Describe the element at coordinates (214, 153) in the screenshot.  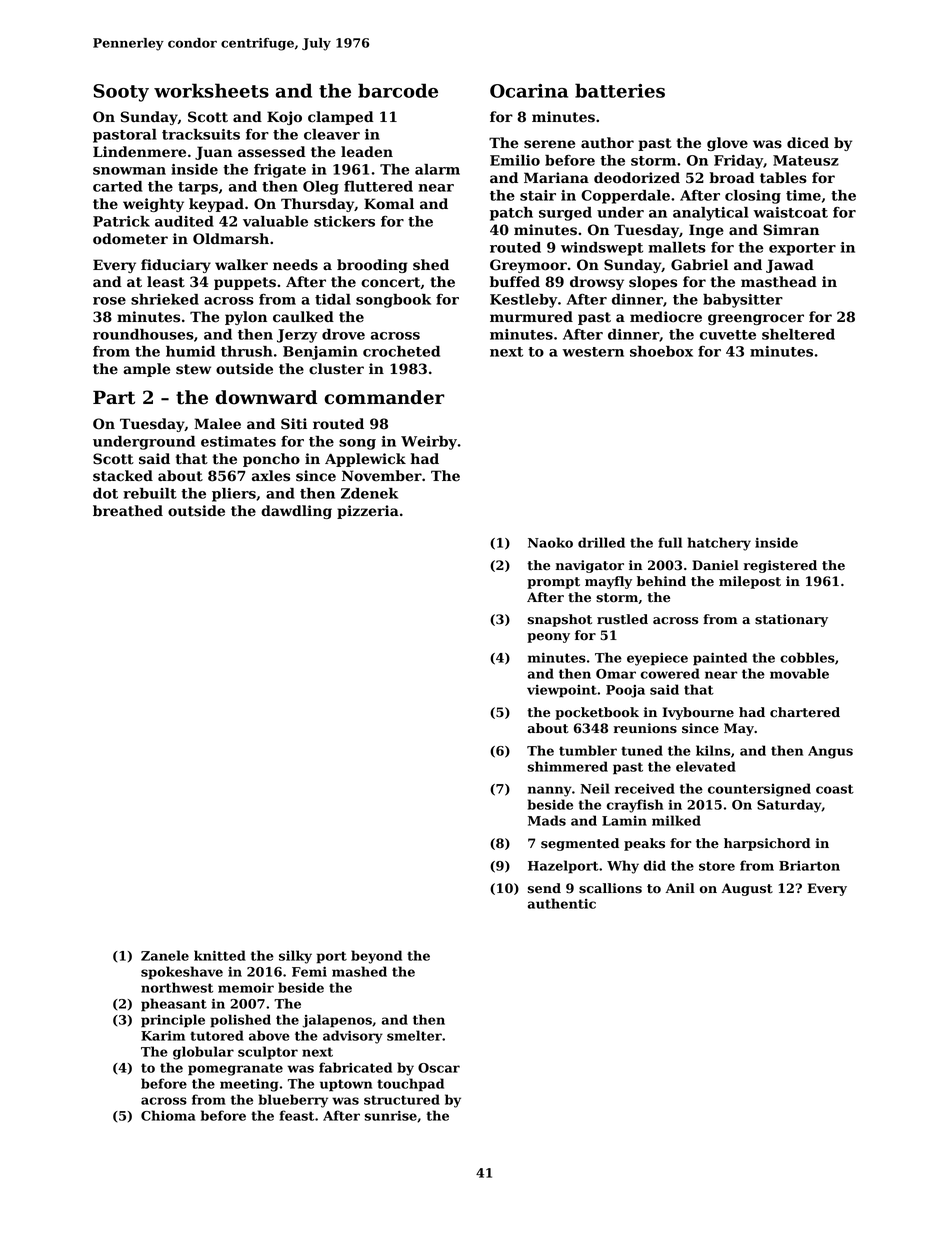
I see `Juan` at that location.
